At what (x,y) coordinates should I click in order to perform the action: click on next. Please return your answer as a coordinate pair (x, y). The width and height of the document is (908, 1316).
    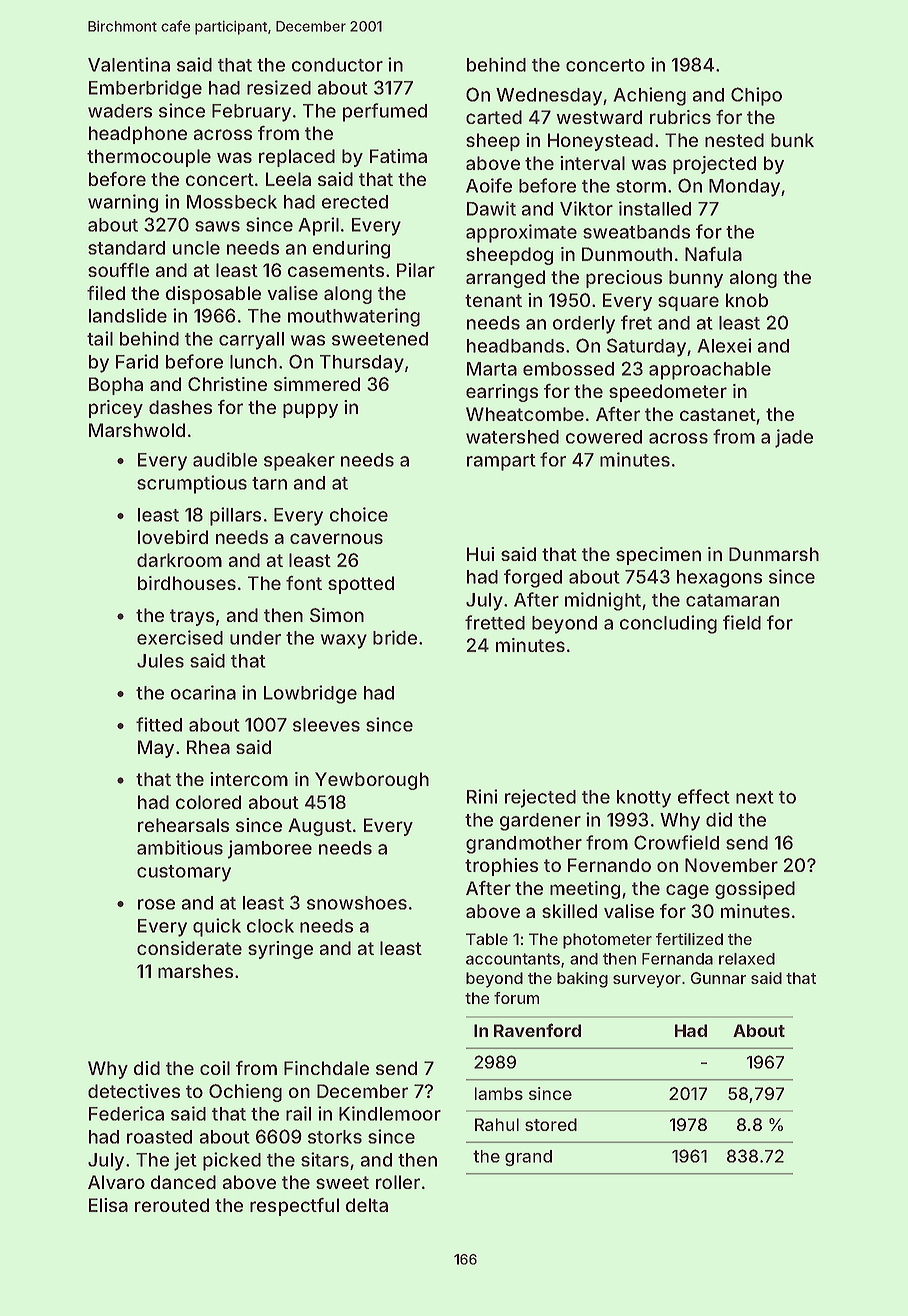
    Looking at the image, I should click on (755, 797).
